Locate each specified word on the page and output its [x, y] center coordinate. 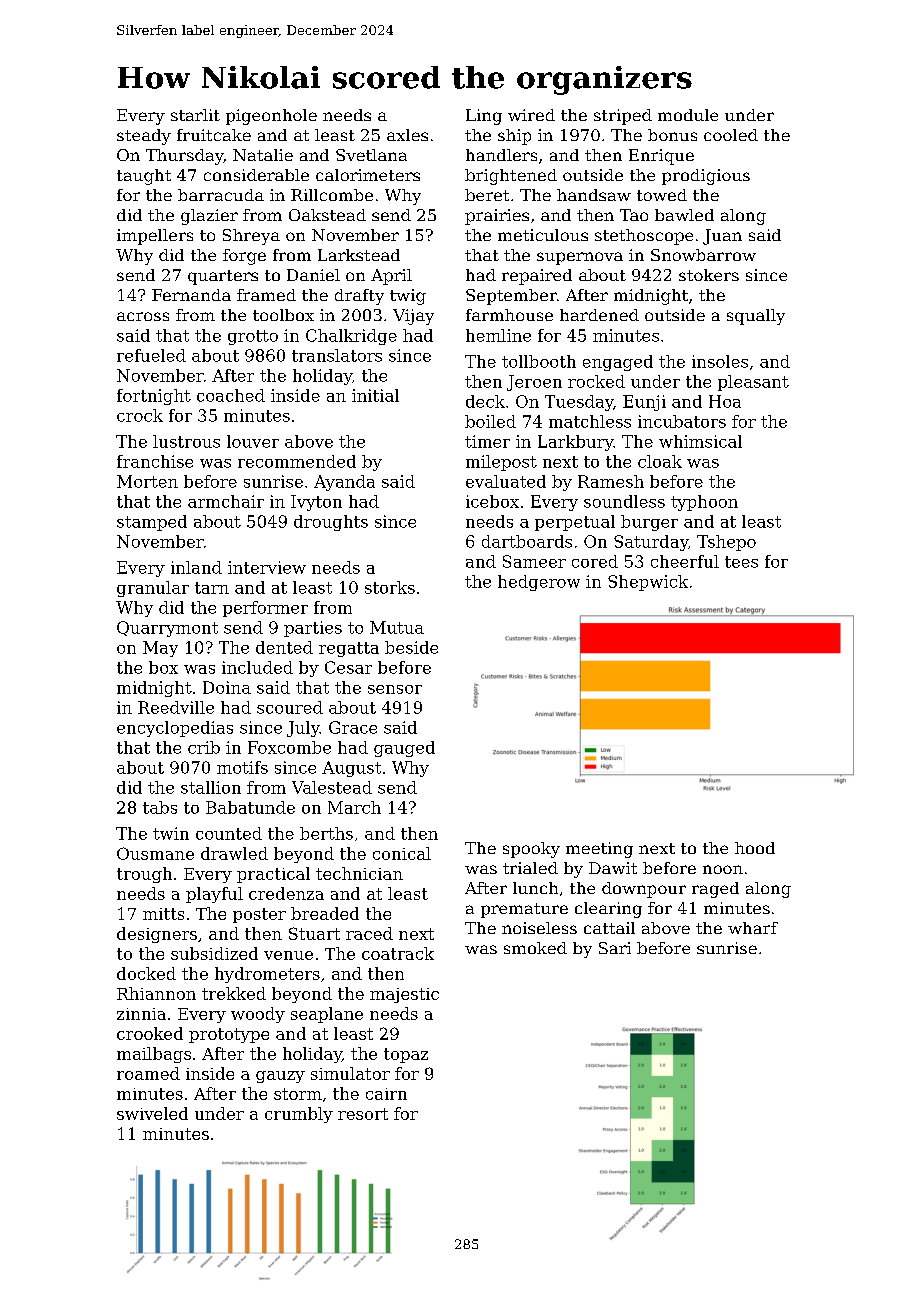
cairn [386, 1094]
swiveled [152, 1113]
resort [363, 1114]
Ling [484, 117]
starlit [195, 115]
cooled [731, 135]
